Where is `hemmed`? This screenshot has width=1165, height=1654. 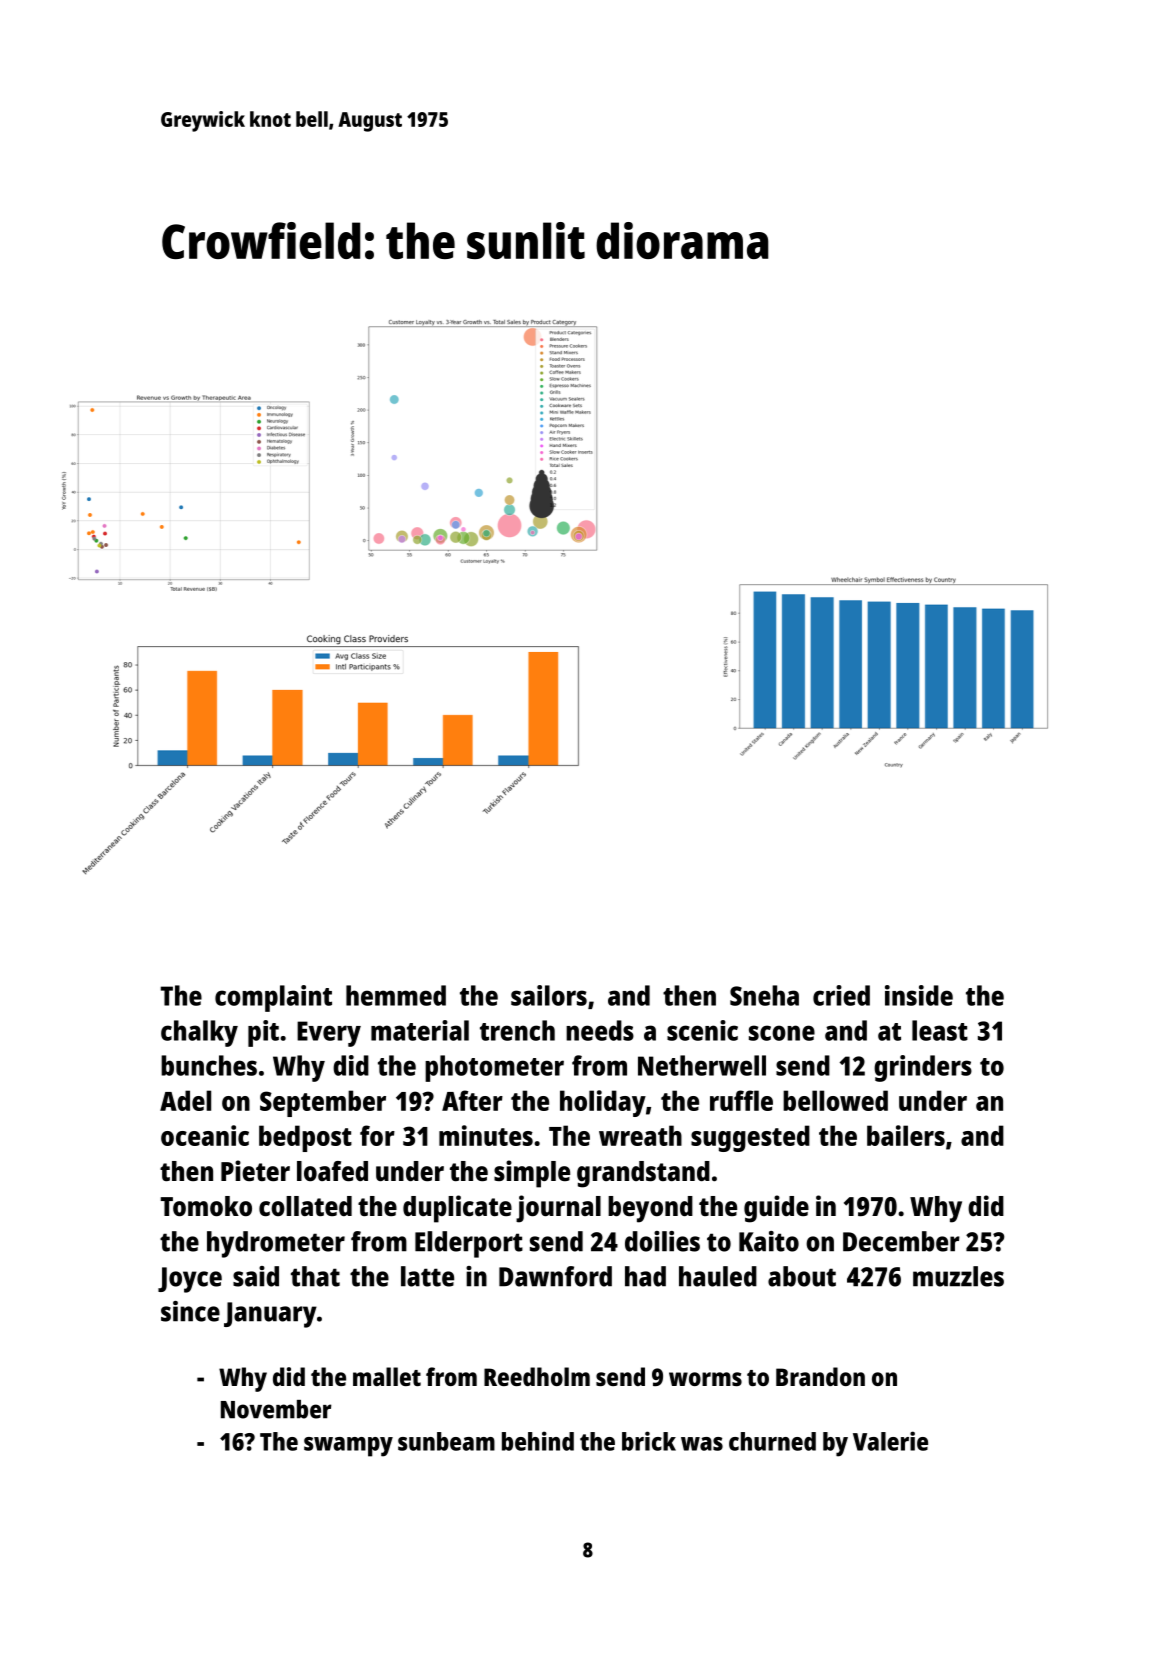
hemmed is located at coordinates (396, 995).
